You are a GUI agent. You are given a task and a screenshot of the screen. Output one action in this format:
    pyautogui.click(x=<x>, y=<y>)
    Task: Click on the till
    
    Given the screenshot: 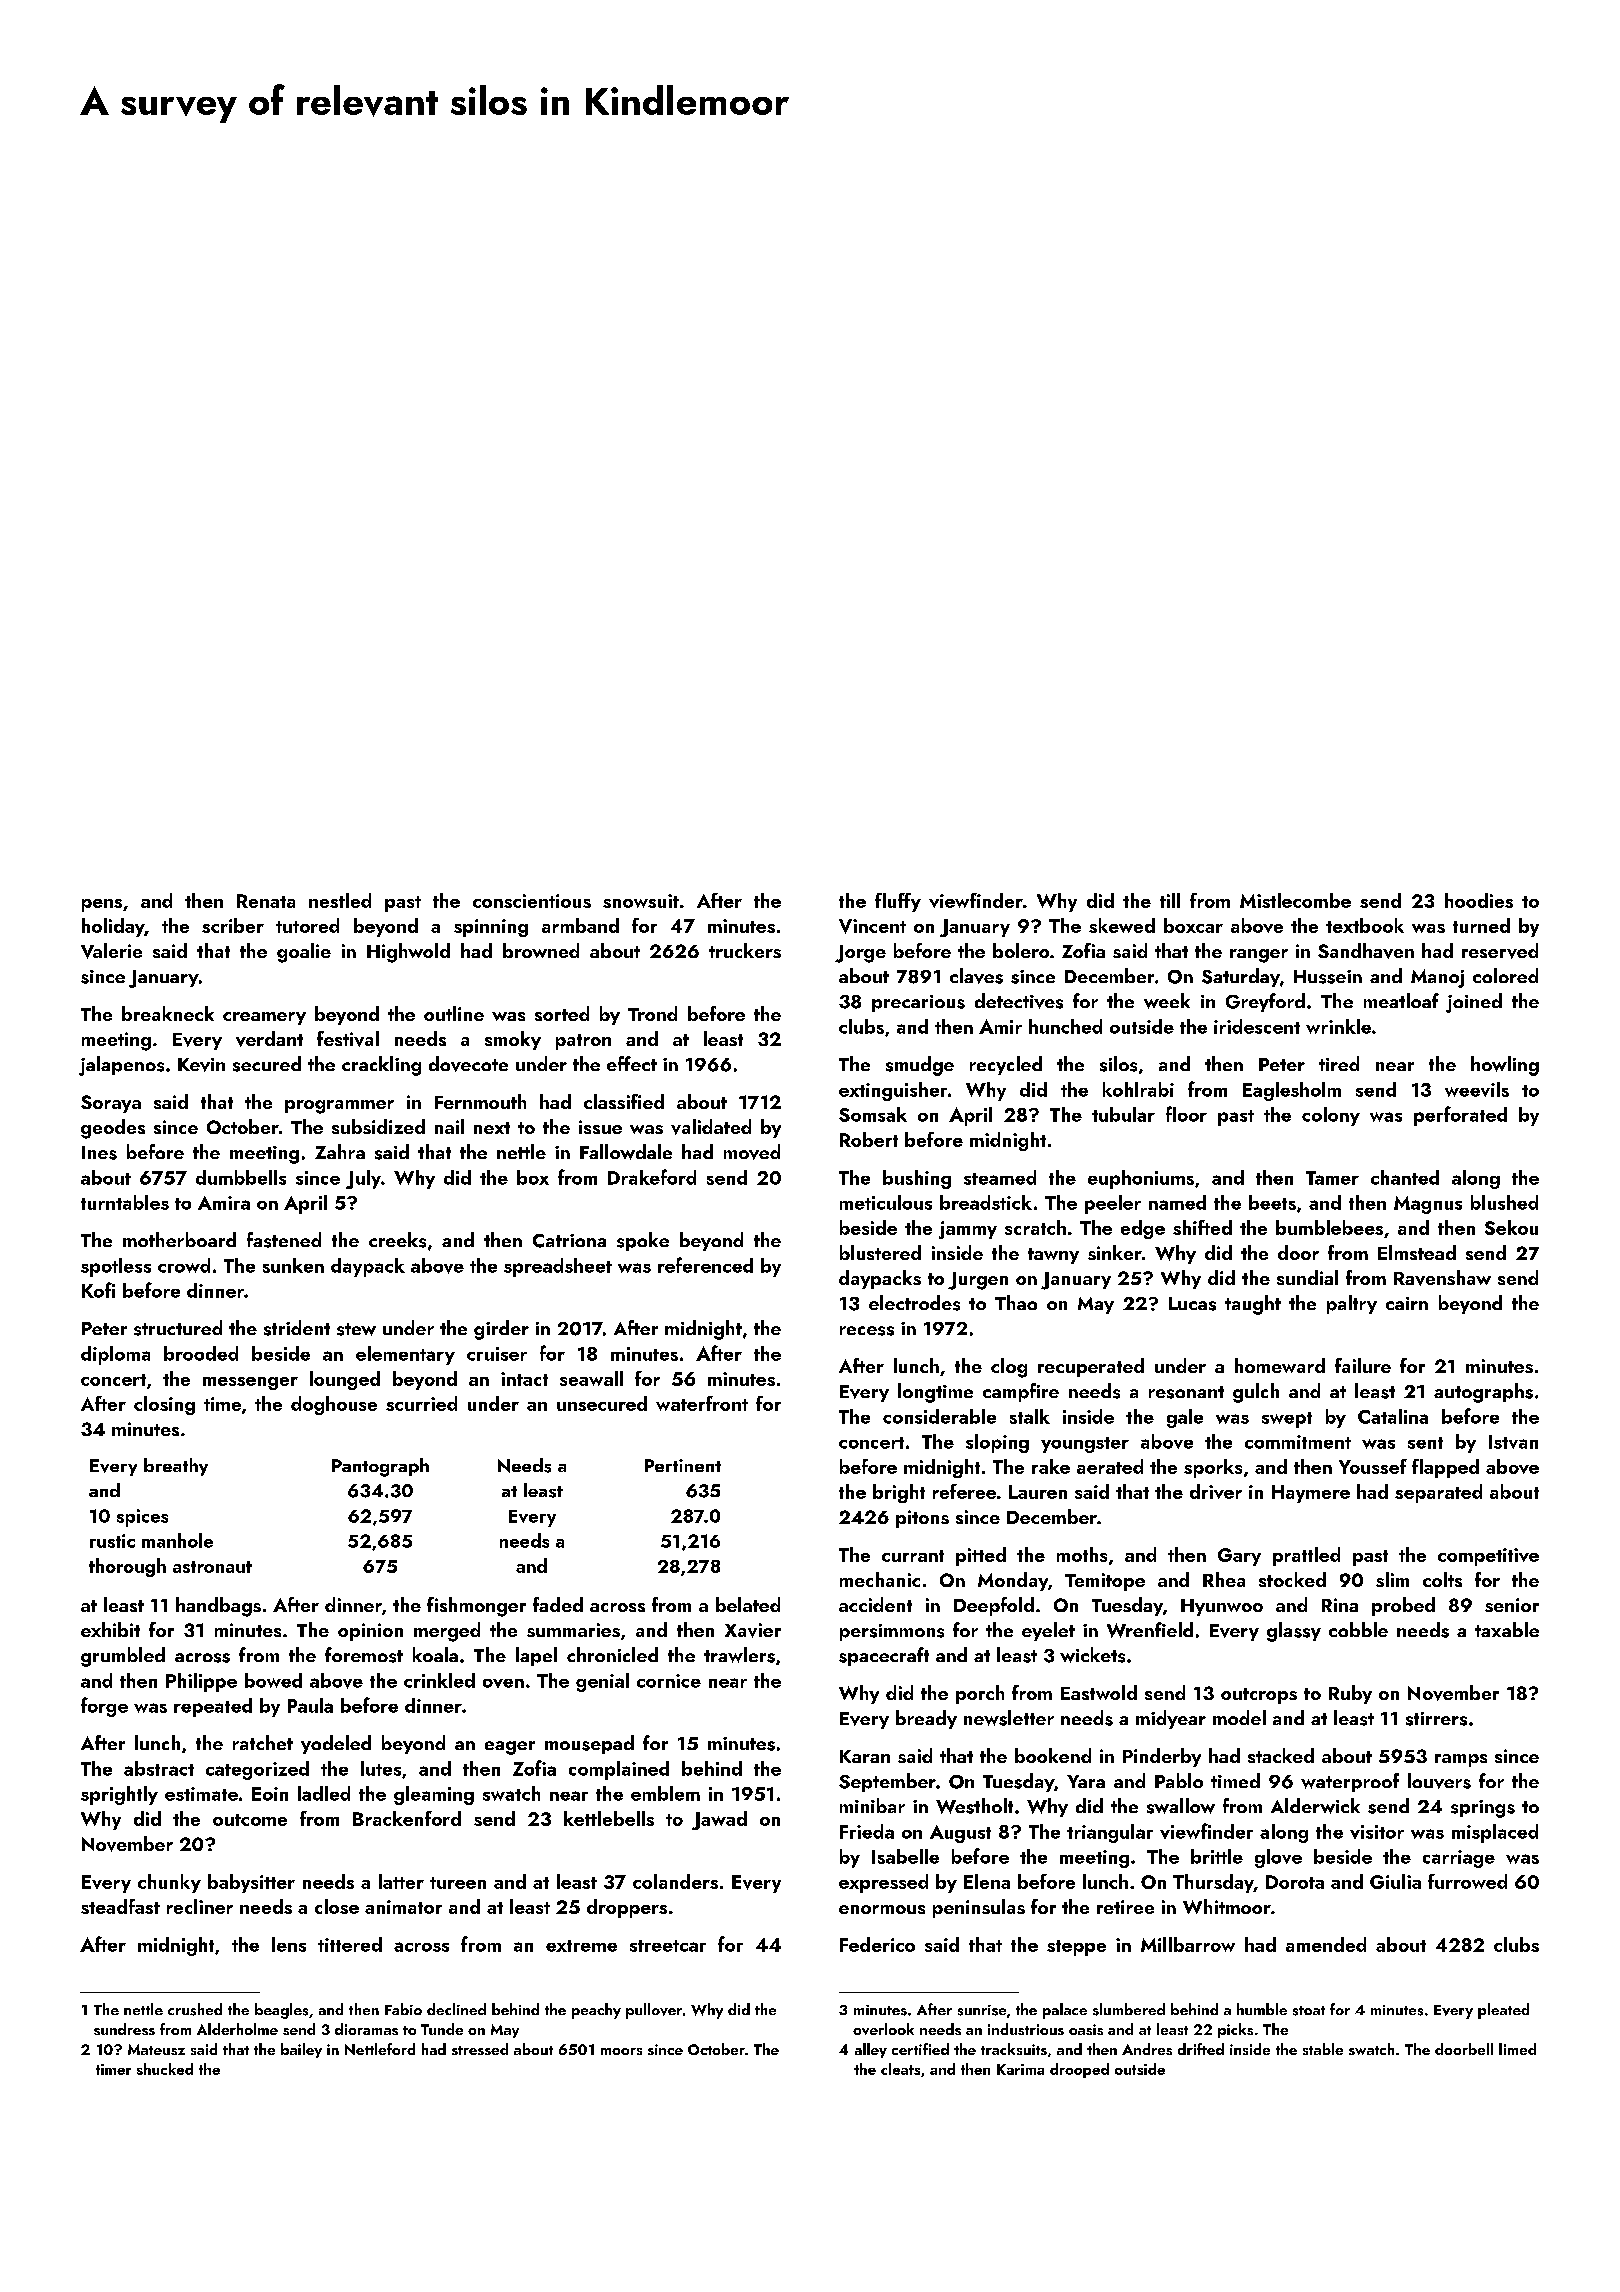 What is the action you would take?
    pyautogui.click(x=1170, y=900)
